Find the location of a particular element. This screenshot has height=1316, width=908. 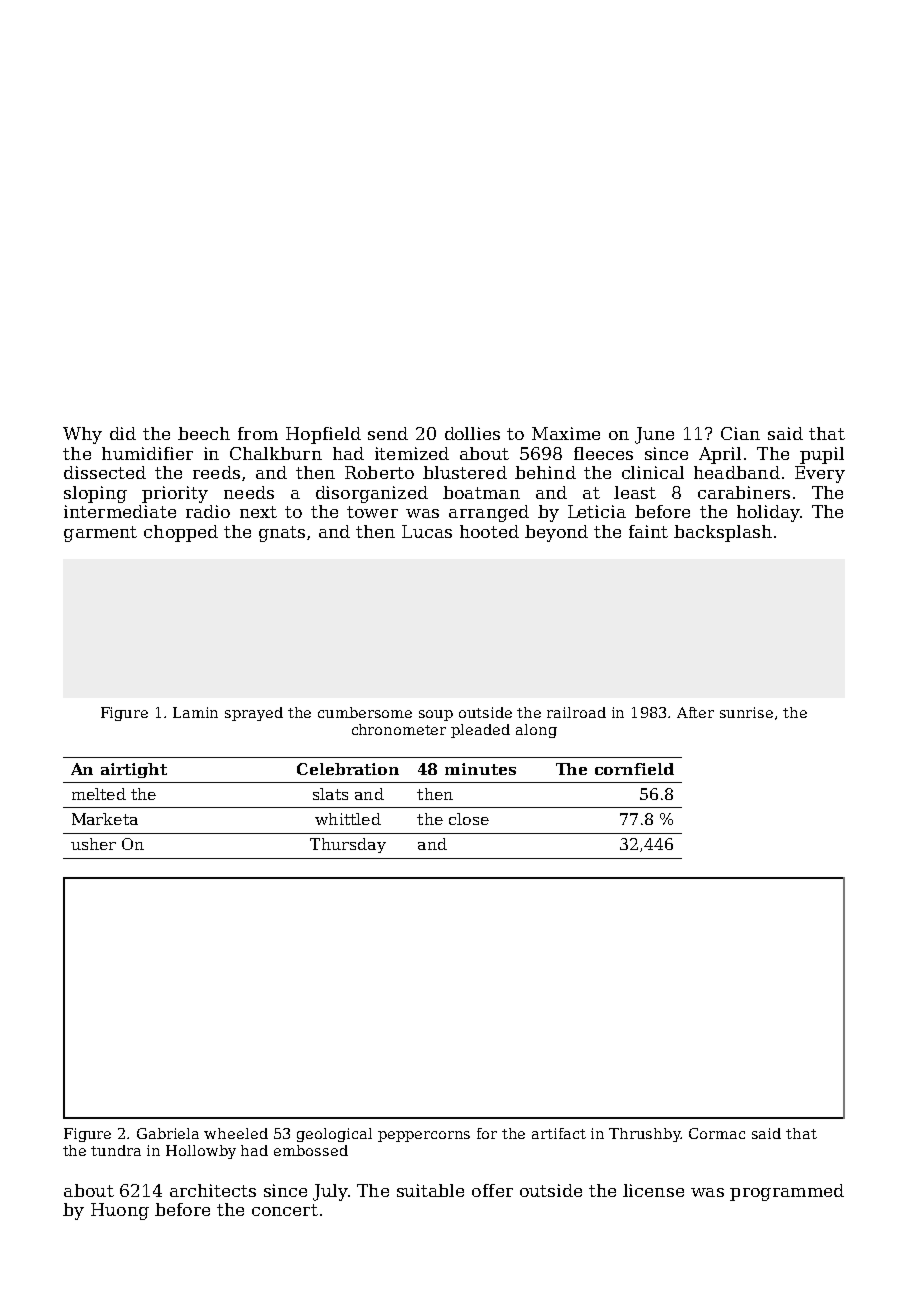

close is located at coordinates (469, 819).
